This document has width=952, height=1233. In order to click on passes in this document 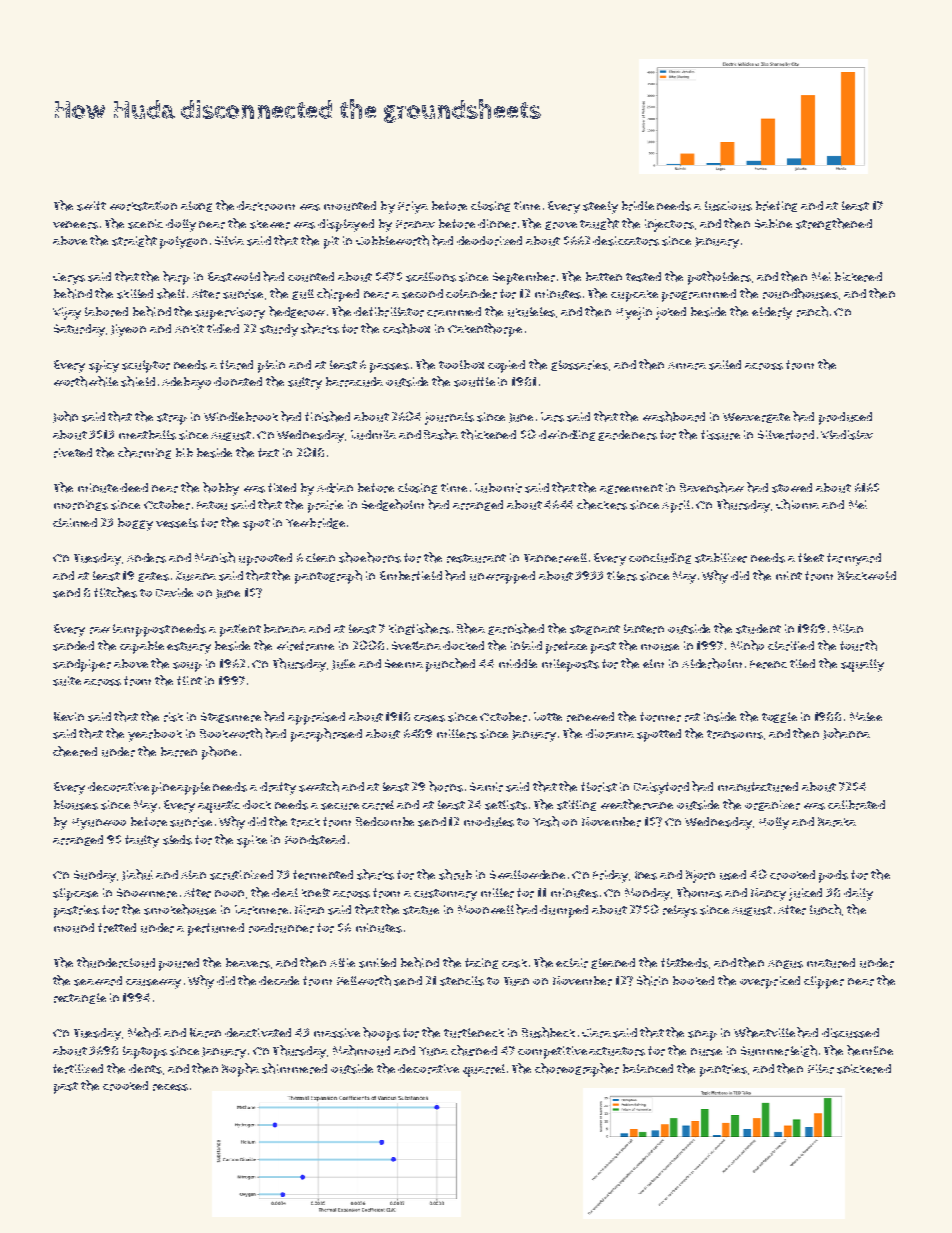, I will do `click(389, 368)`.
